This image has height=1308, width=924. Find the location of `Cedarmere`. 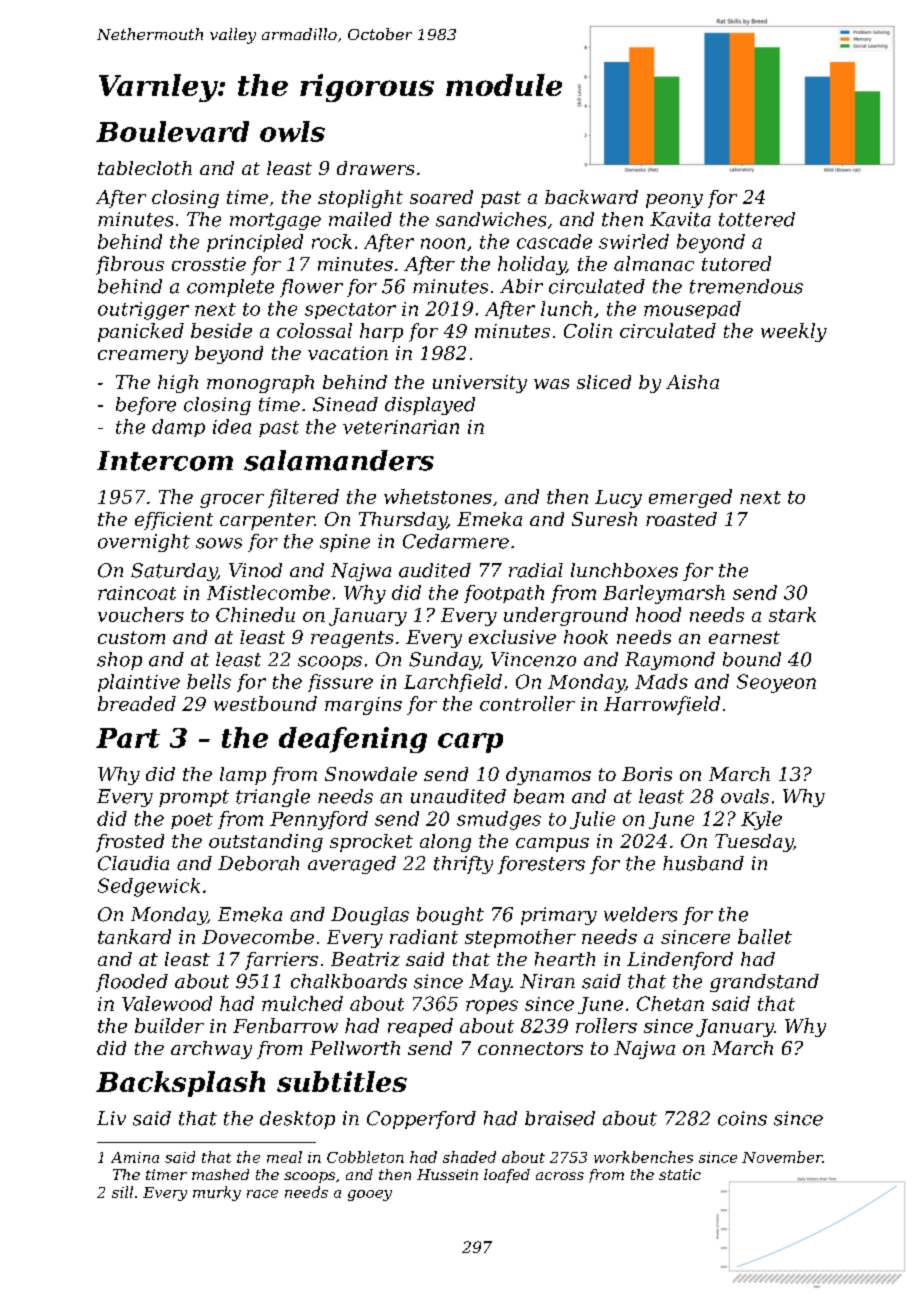

Cedarmere is located at coordinates (456, 541).
